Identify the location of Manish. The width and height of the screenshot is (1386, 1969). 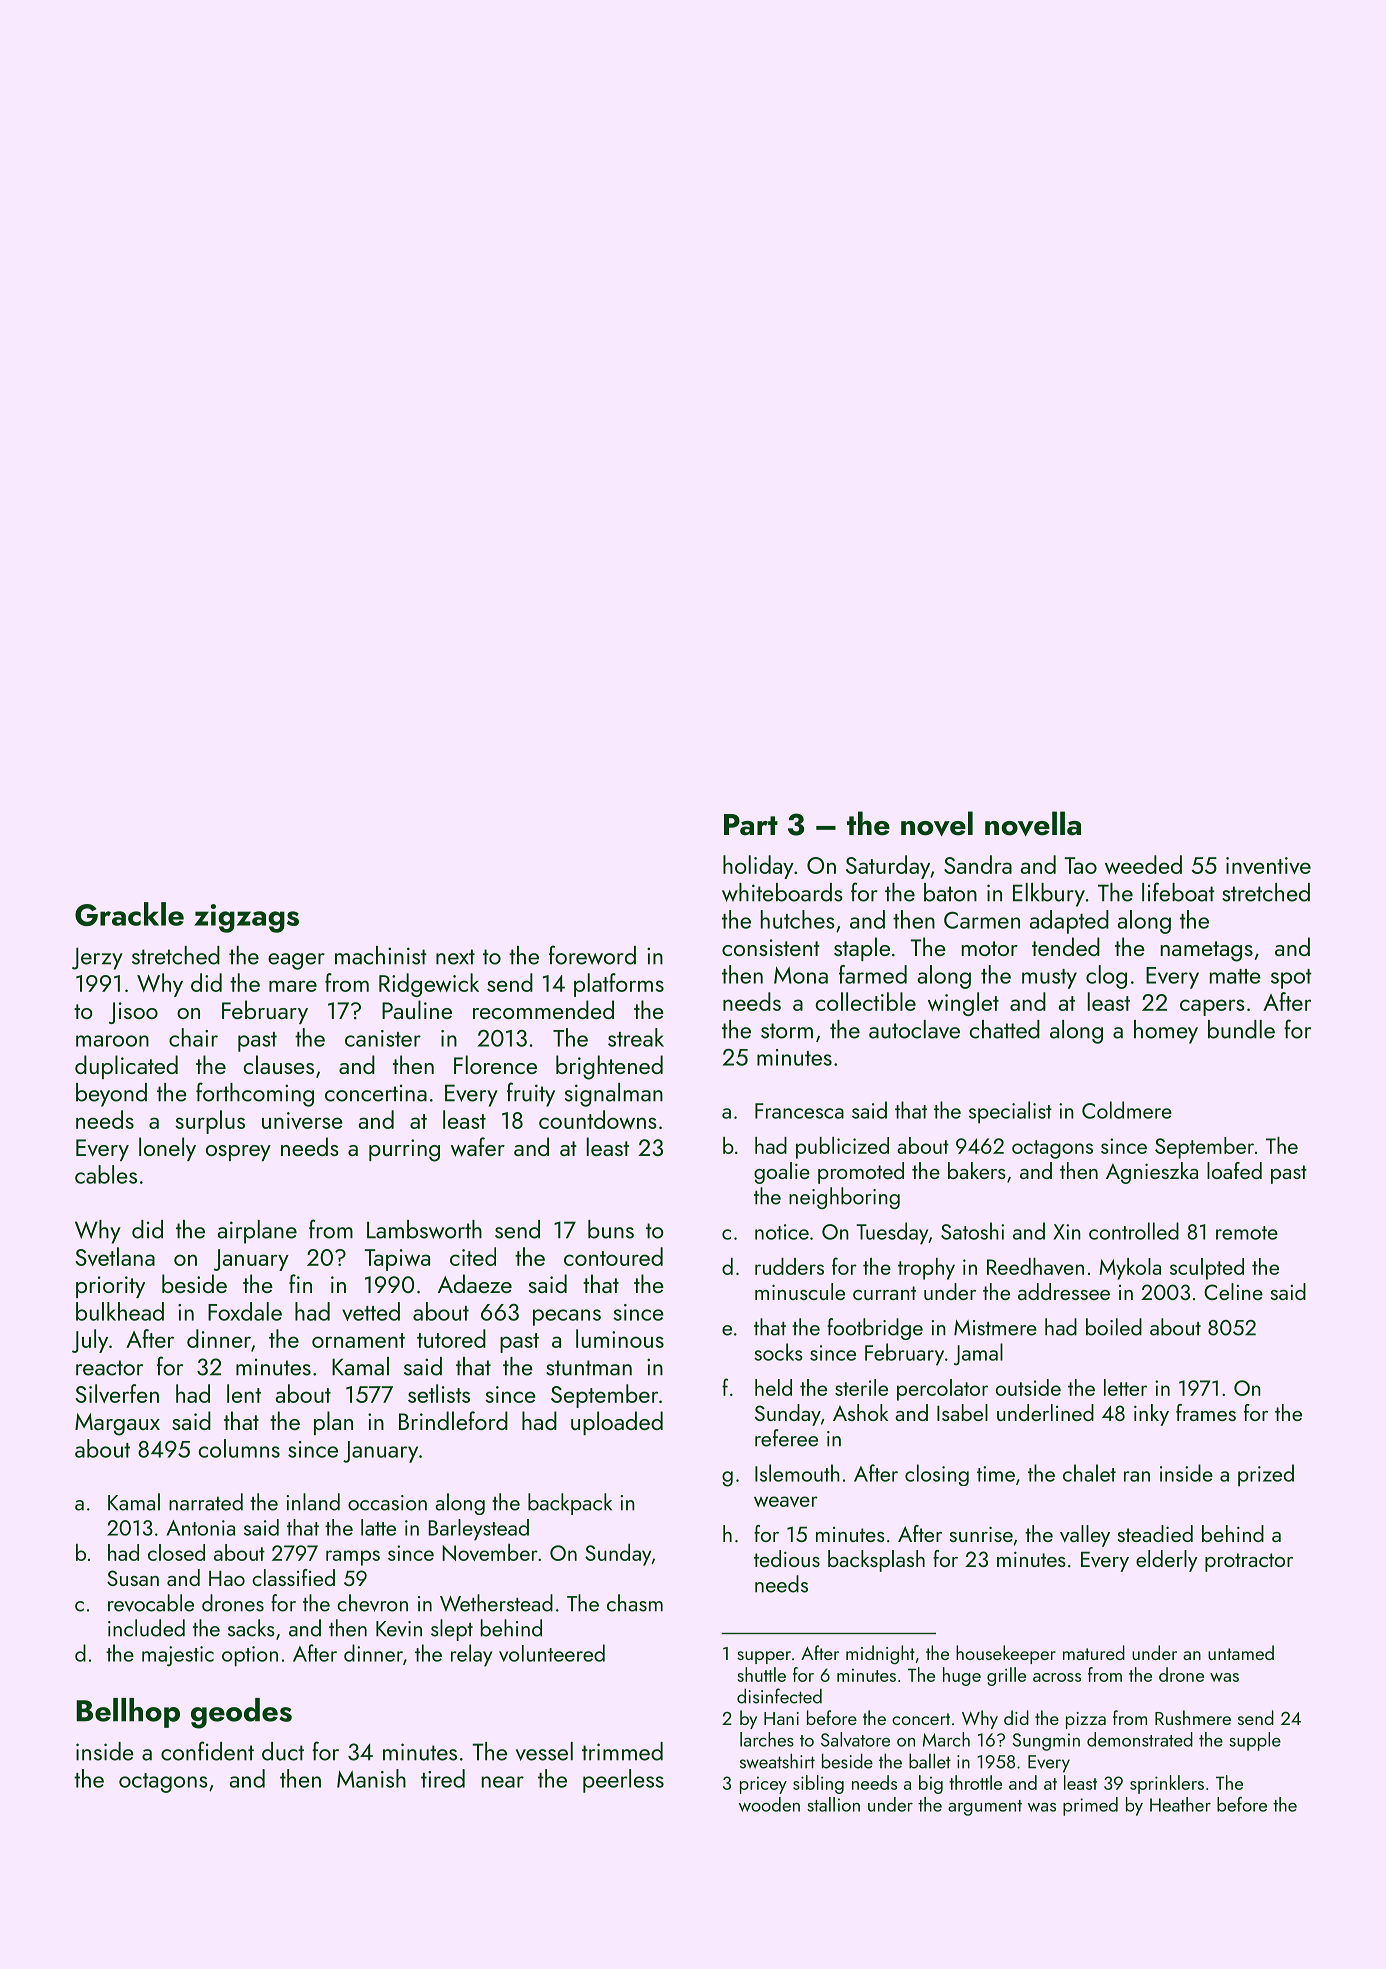
(371, 1778).
